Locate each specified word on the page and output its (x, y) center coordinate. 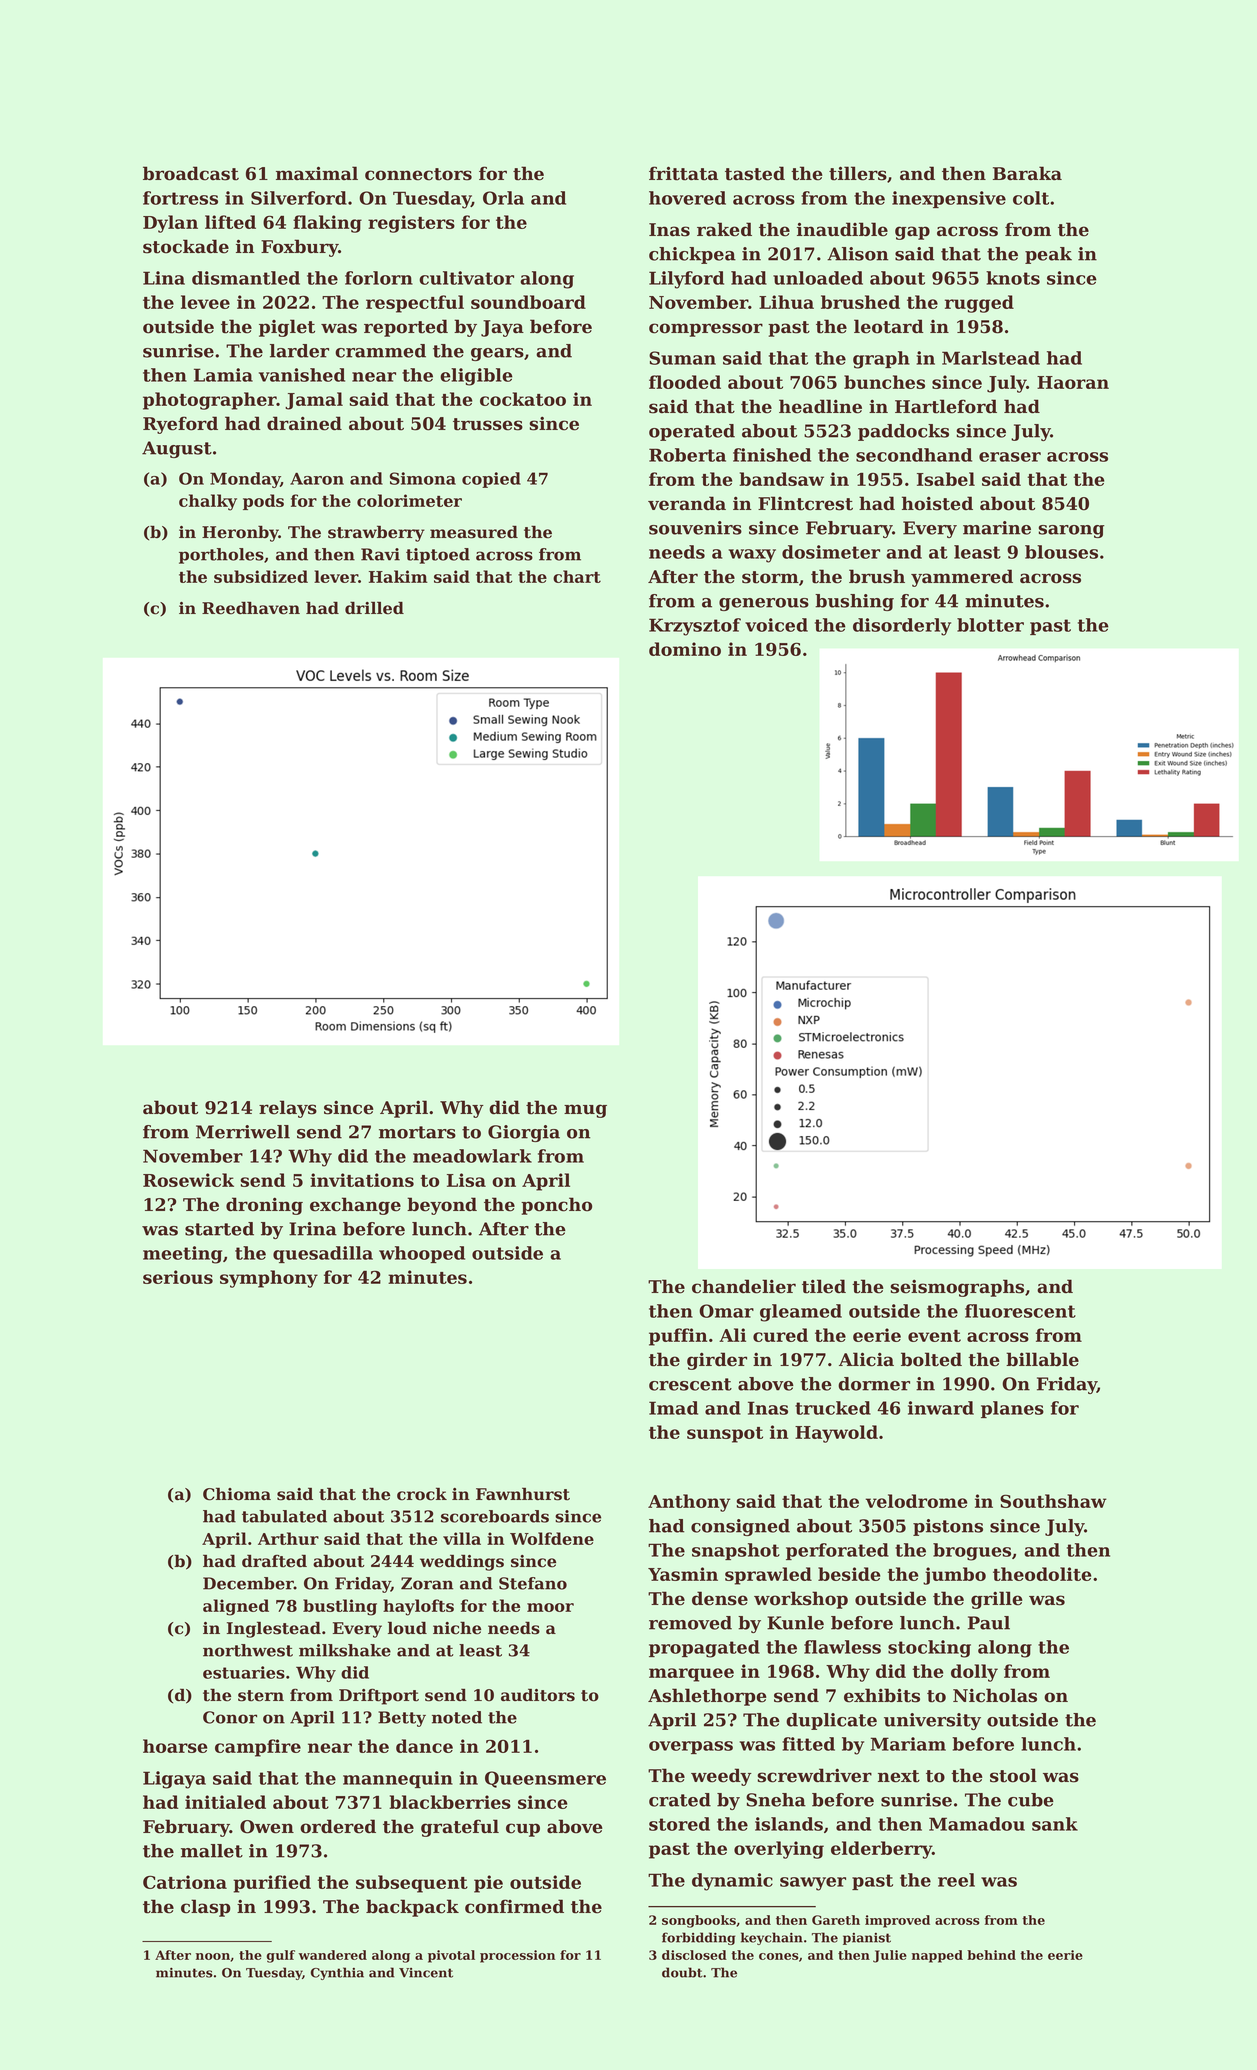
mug (585, 1111)
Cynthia (337, 1973)
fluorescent (1020, 1311)
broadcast (191, 173)
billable (1042, 1359)
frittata (683, 173)
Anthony (689, 1503)
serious (178, 1277)
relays (288, 1109)
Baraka (1027, 173)
